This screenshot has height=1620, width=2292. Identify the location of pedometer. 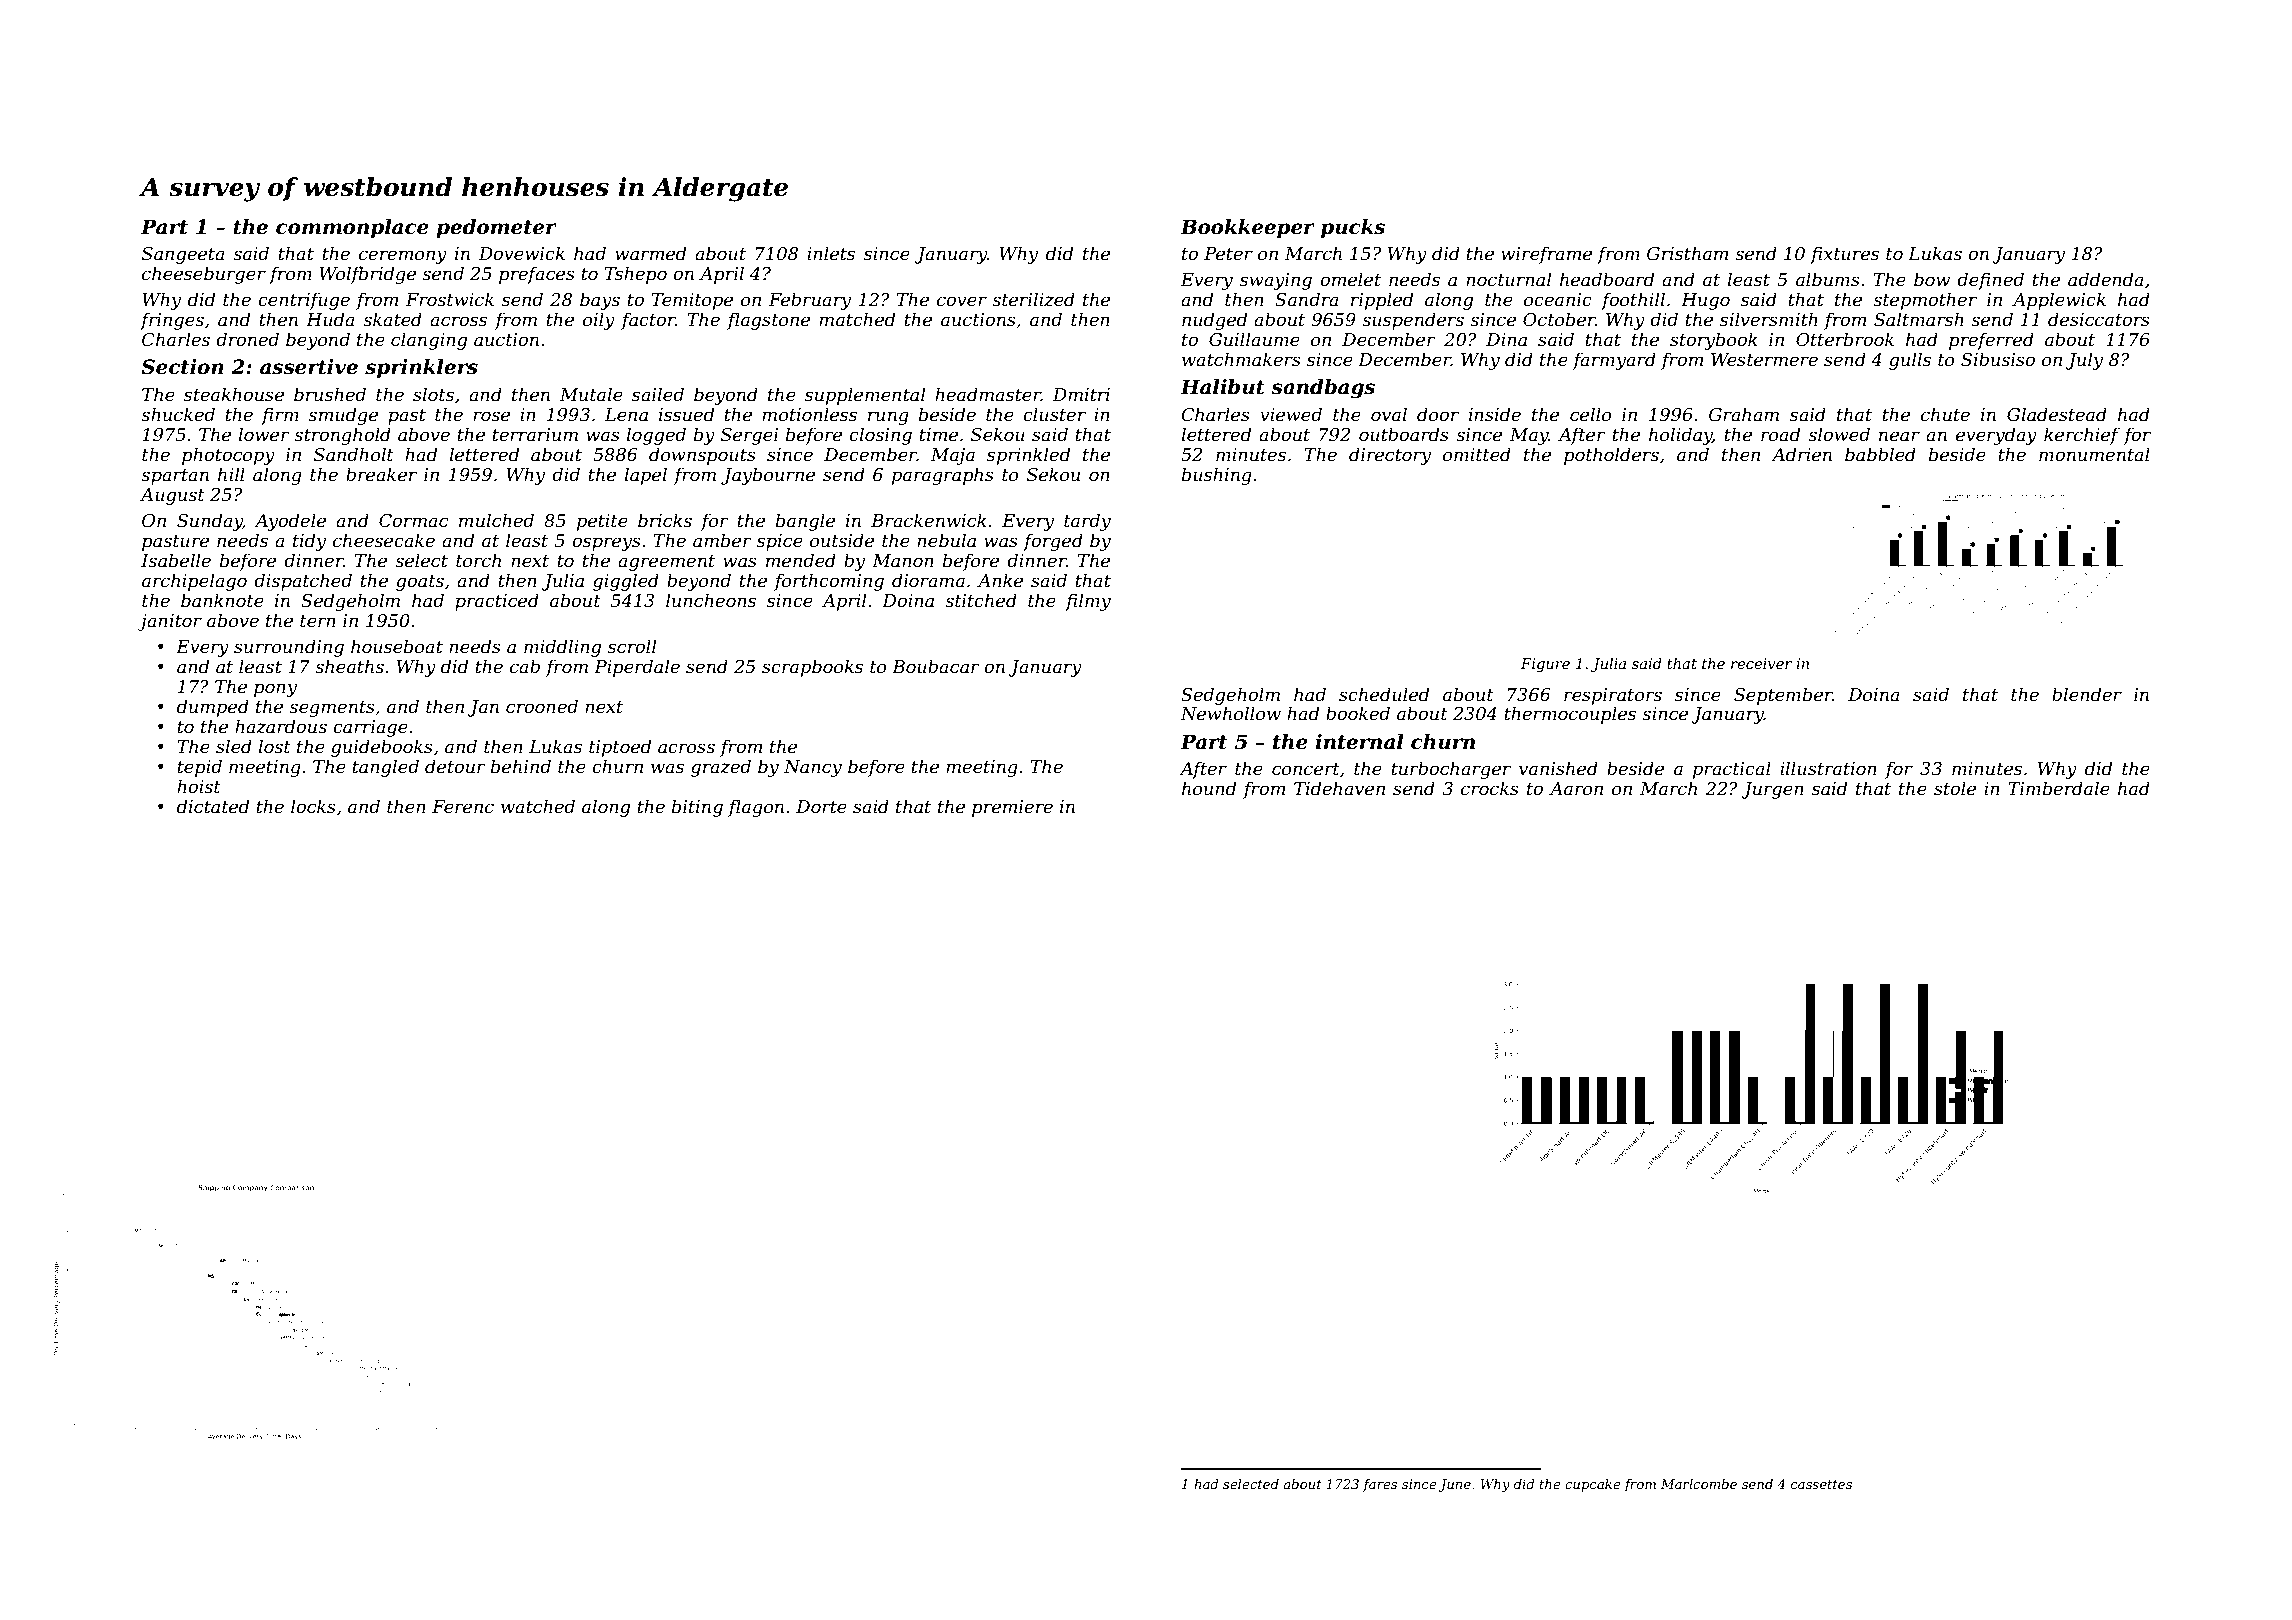
(496, 228).
